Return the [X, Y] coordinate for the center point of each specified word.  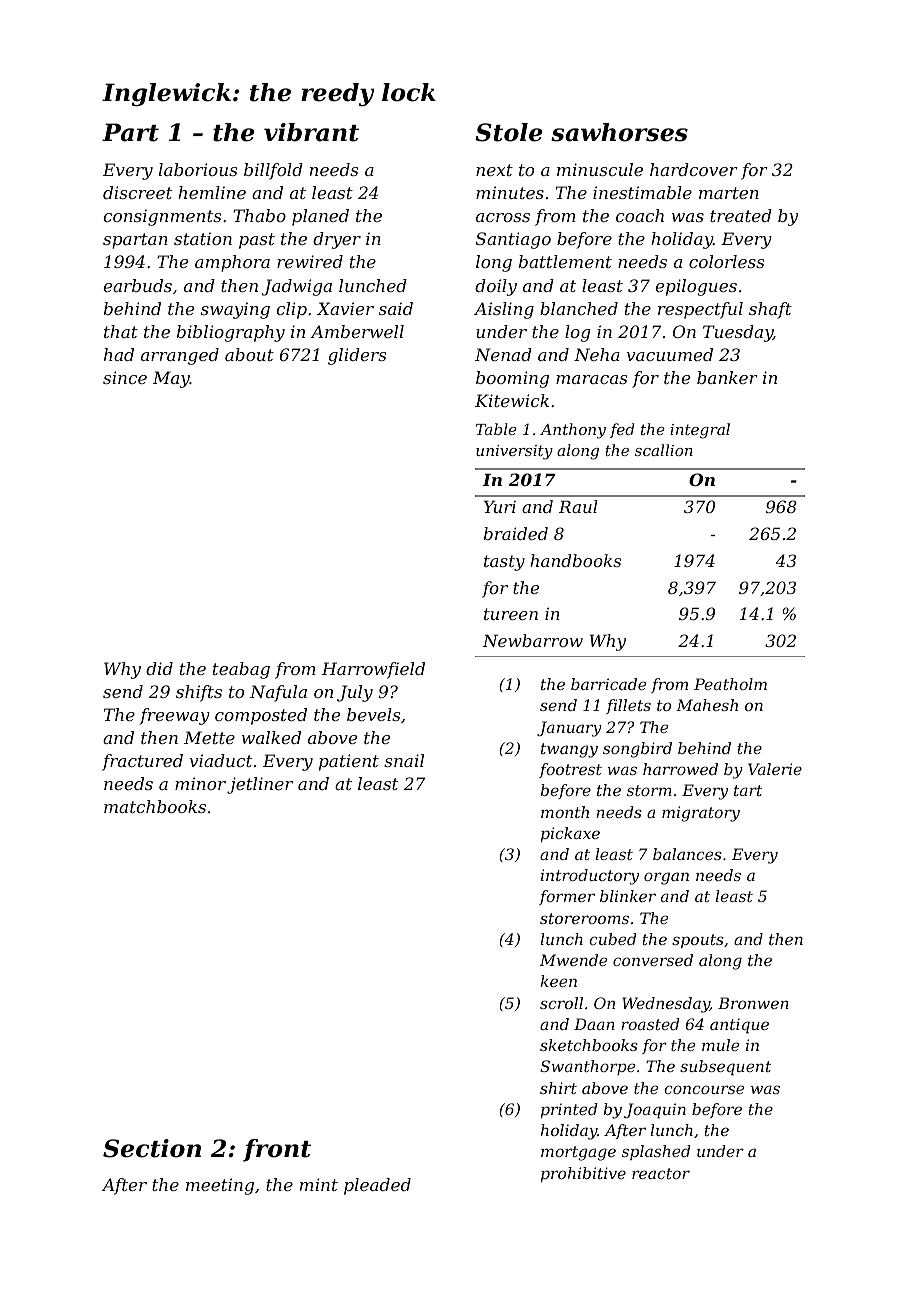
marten [729, 193]
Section [152, 1148]
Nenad [503, 354]
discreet [137, 192]
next [494, 170]
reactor [661, 1173]
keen [559, 981]
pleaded [377, 1186]
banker [727, 377]
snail [404, 760]
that [121, 331]
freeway [175, 716]
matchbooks [155, 806]
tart [748, 790]
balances [687, 854]
